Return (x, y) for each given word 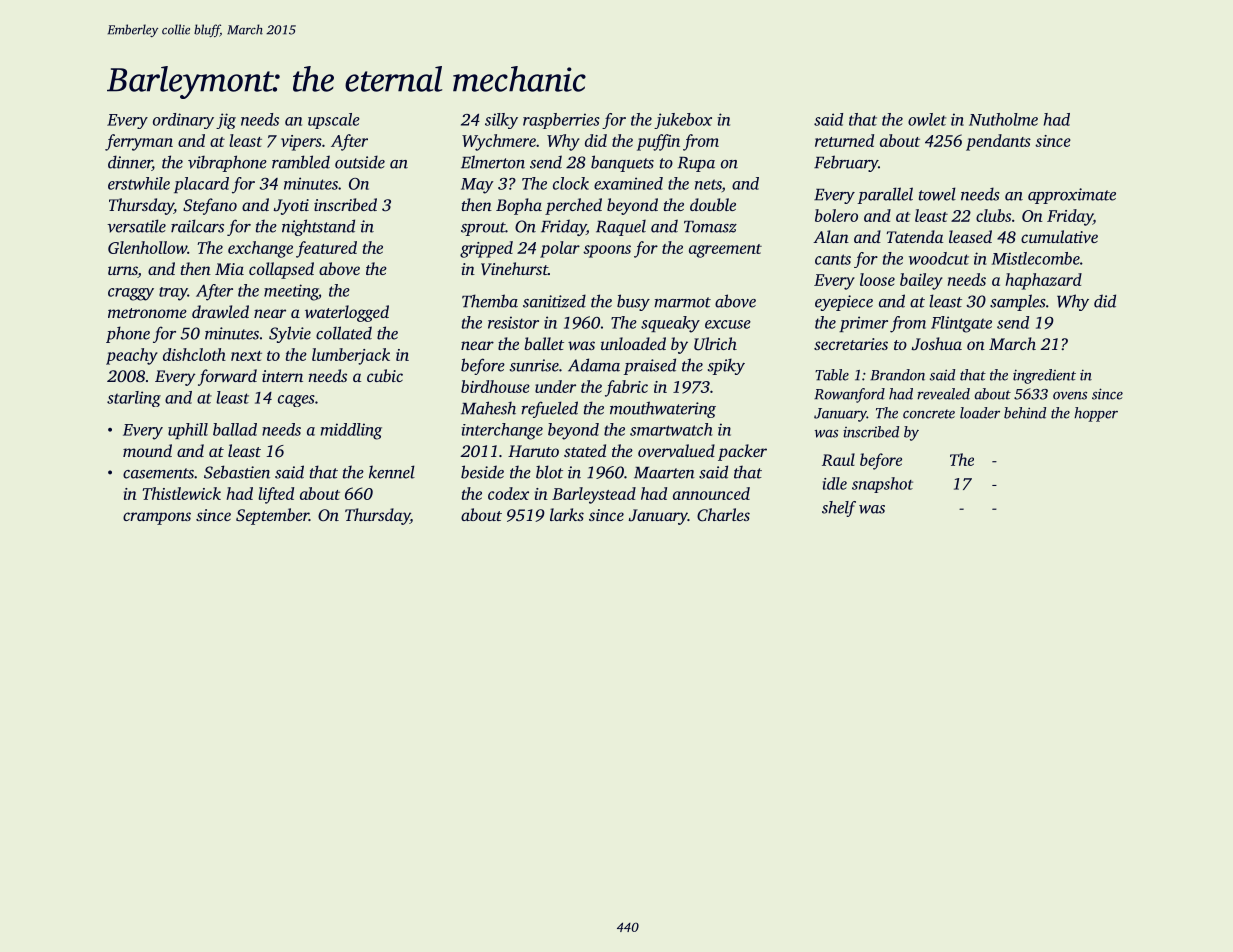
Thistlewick (181, 493)
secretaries (851, 344)
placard (201, 185)
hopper (1096, 414)
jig (226, 121)
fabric (626, 388)
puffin (658, 142)
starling (134, 399)
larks (567, 514)
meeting (291, 292)
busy (633, 302)
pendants (998, 142)
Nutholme (1003, 119)
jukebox (683, 121)
